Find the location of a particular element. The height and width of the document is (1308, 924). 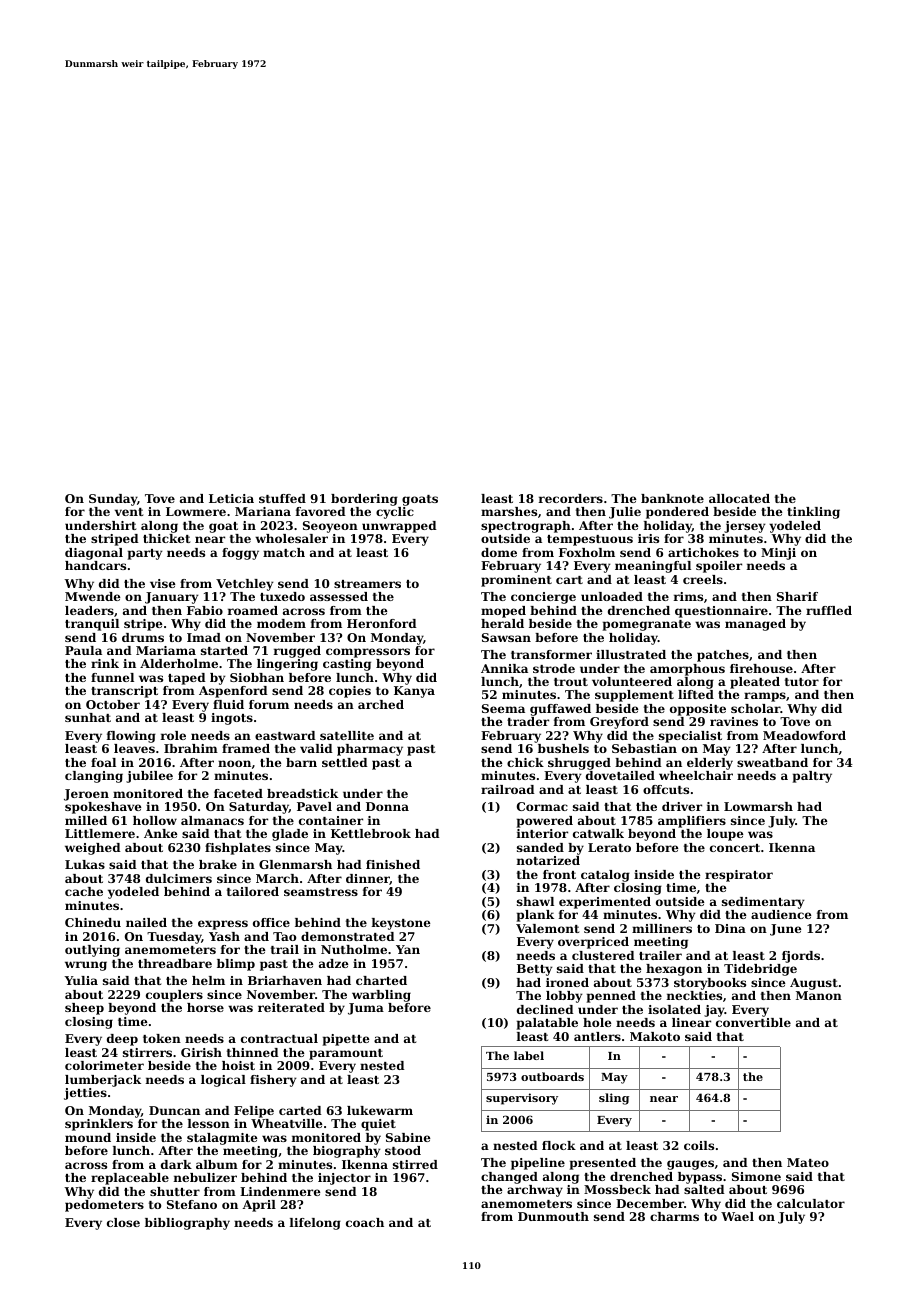

sweatband is located at coordinates (772, 762).
